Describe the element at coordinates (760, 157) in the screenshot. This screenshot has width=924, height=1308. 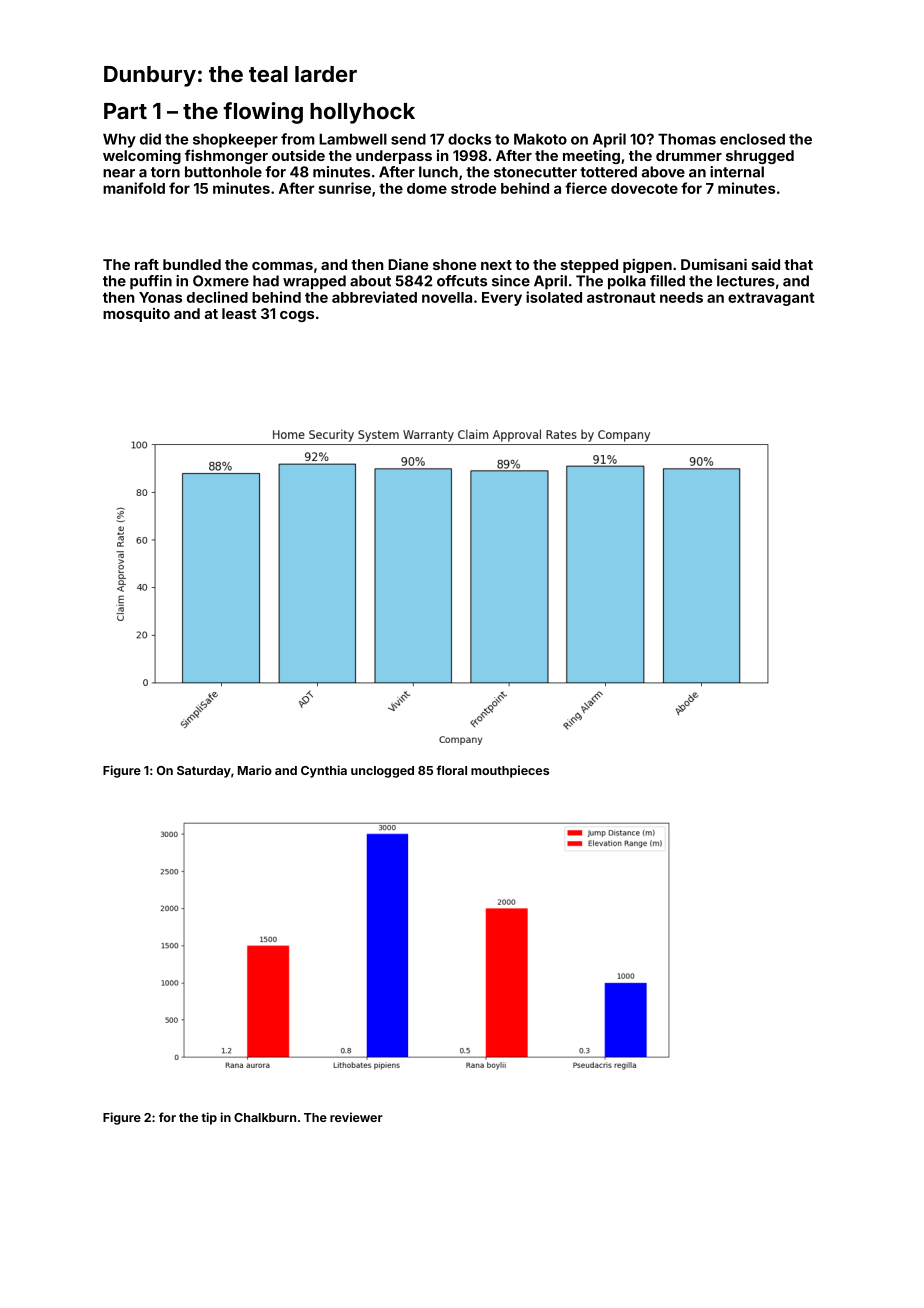
I see `shrugged` at that location.
